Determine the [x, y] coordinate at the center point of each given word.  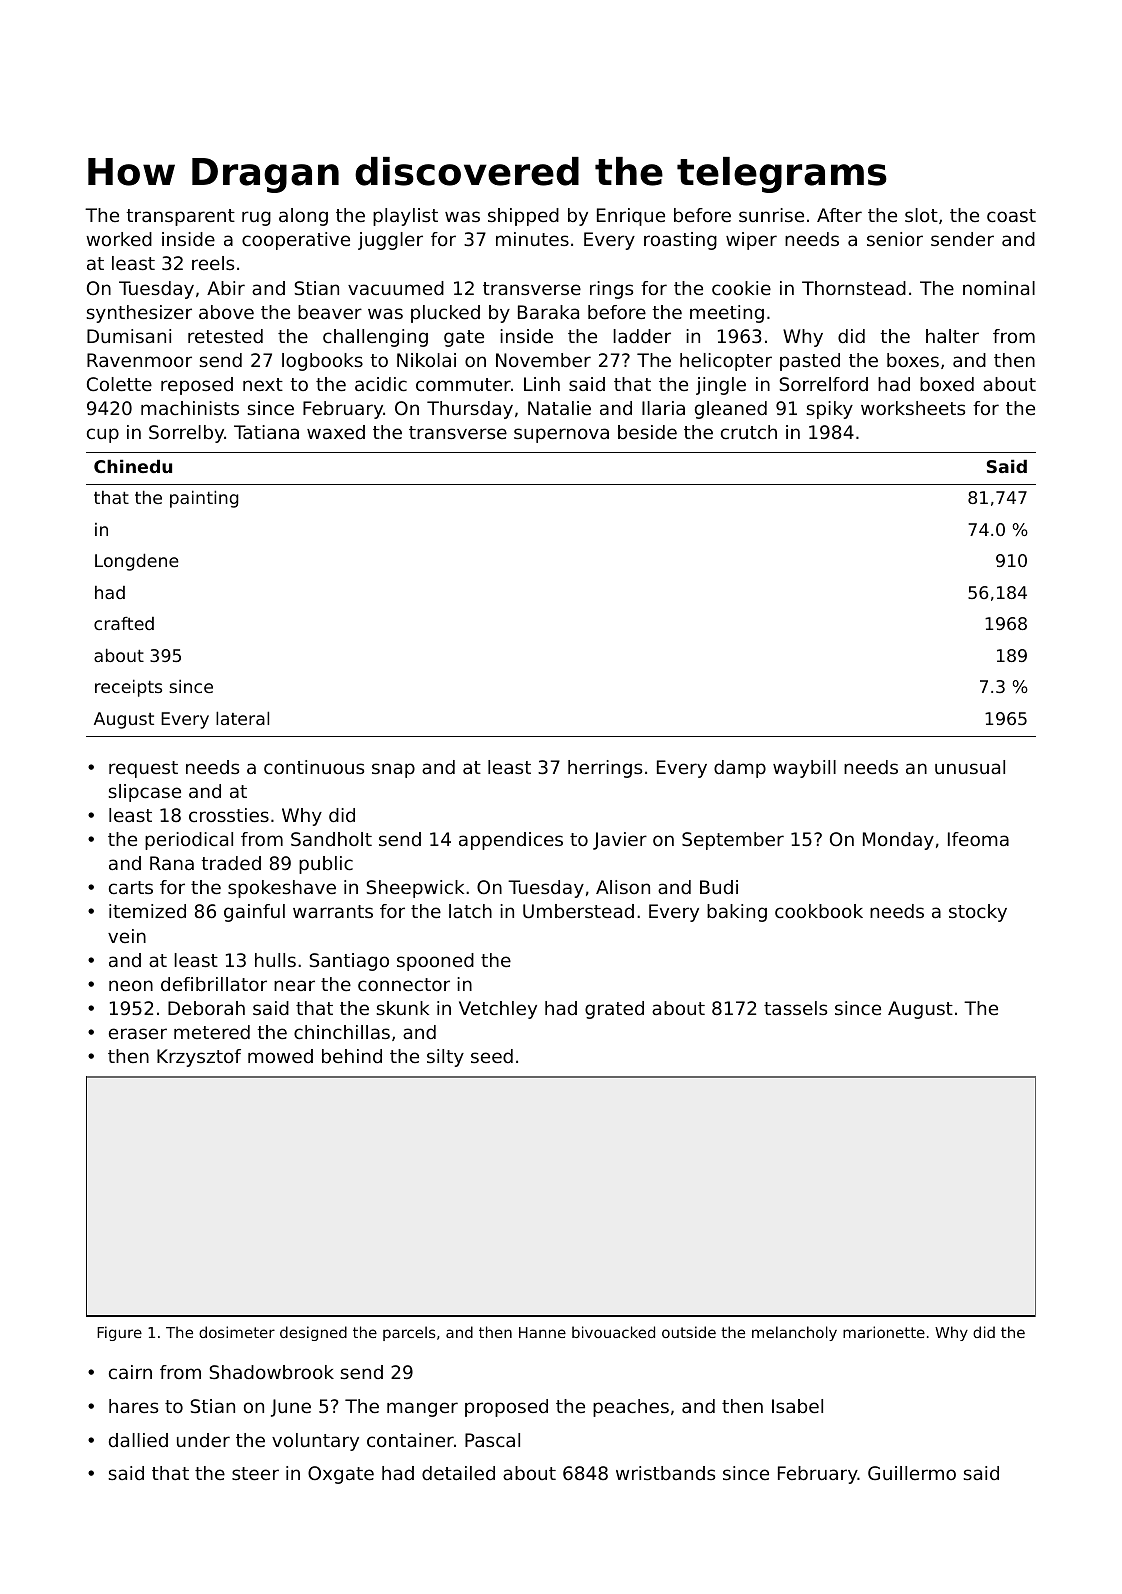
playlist [405, 217]
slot [921, 215]
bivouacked [613, 1332]
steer [255, 1473]
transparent [180, 217]
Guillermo [912, 1473]
